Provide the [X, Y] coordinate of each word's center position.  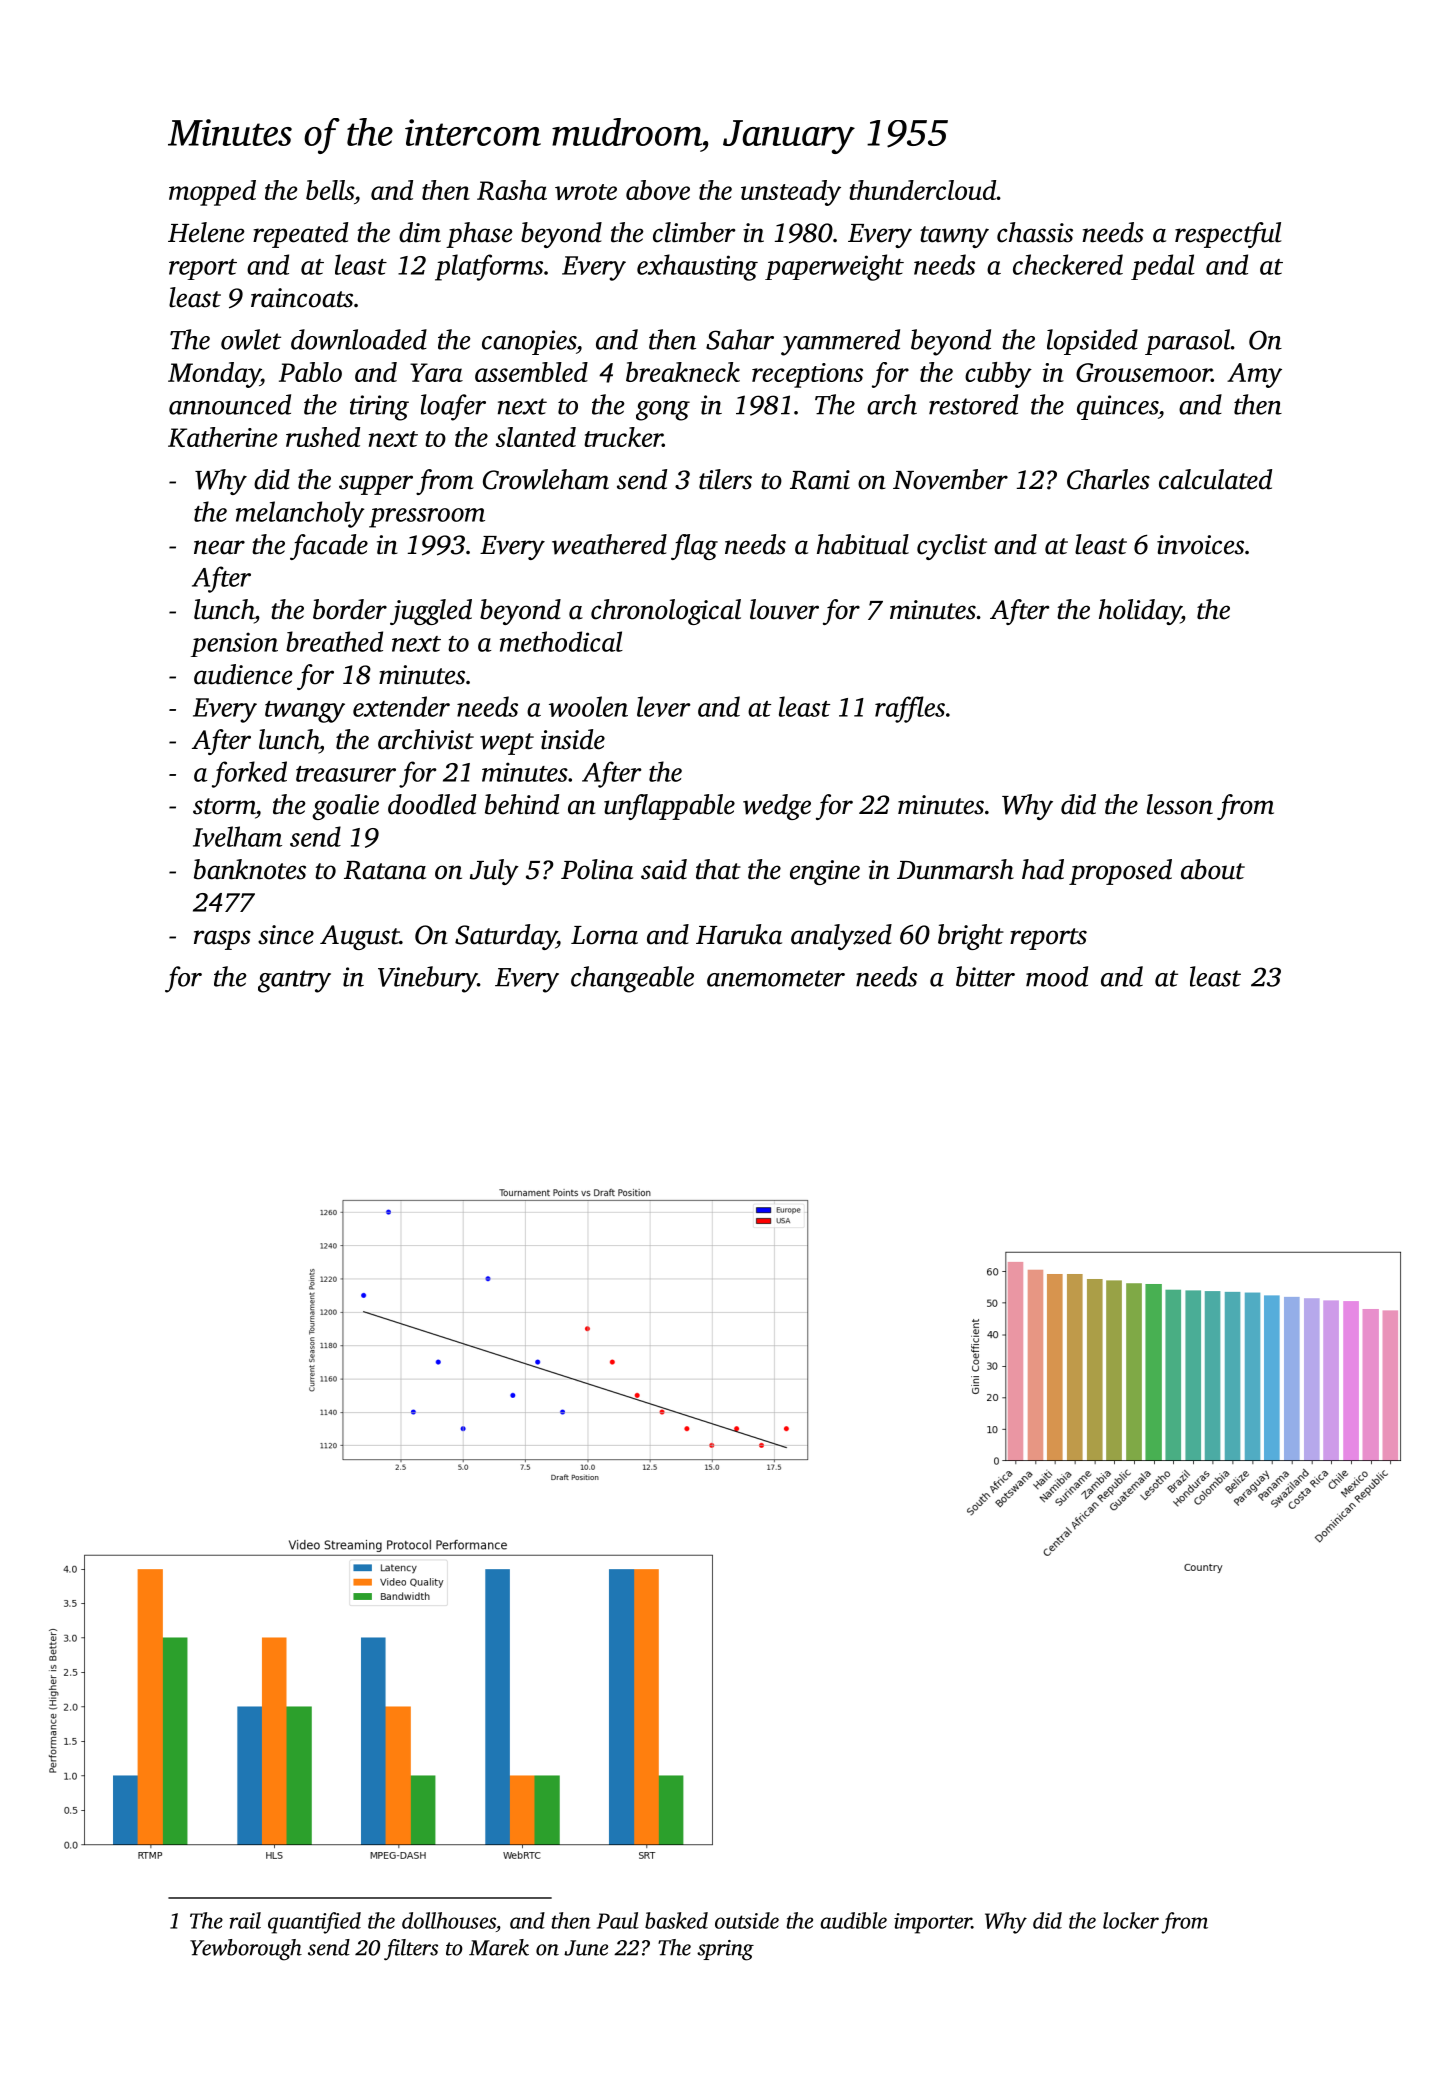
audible [853, 1920]
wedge [777, 807]
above [658, 190]
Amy [1254, 375]
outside [747, 1920]
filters [411, 1950]
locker [1131, 1920]
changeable [632, 979]
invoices [1200, 545]
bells [330, 190]
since [286, 935]
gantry [294, 981]
